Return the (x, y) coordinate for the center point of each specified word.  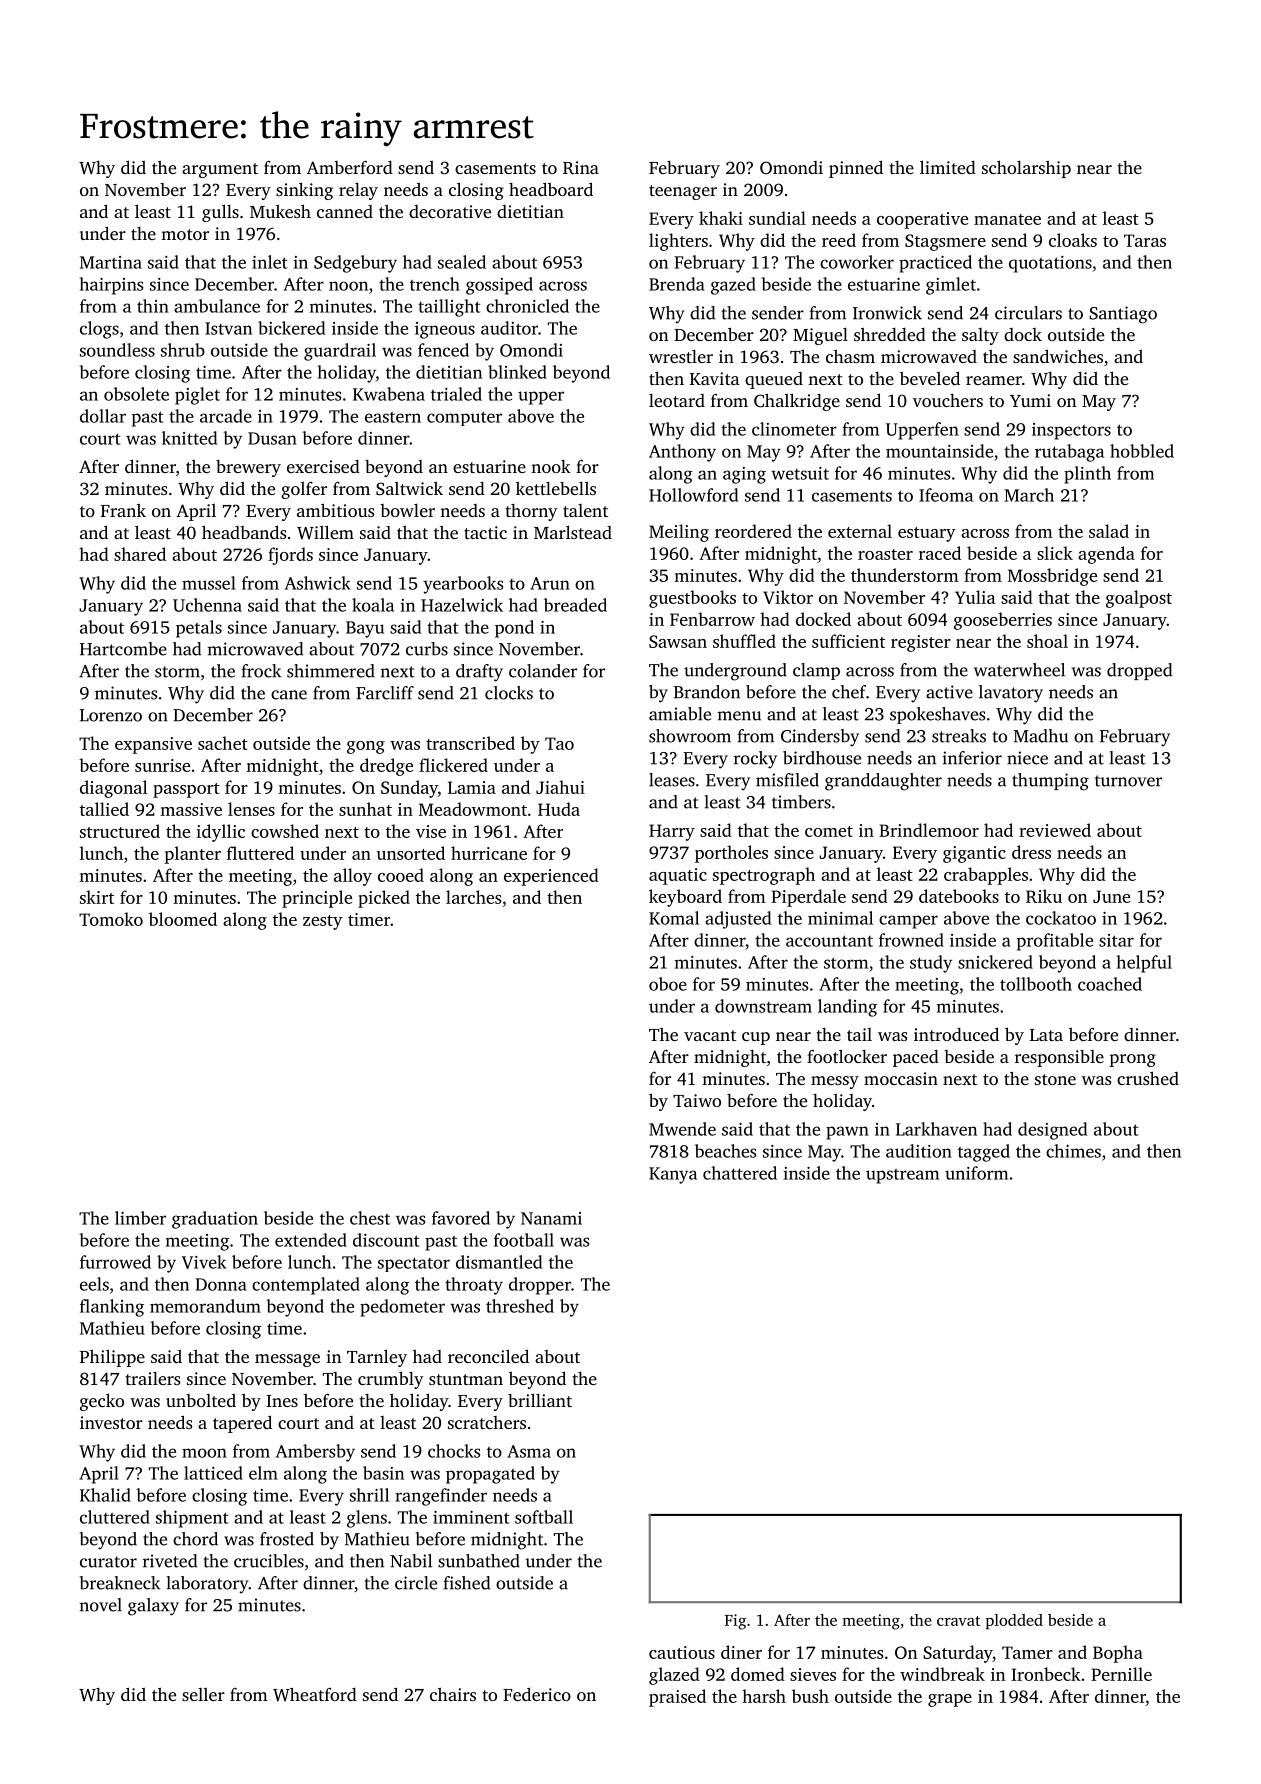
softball (544, 1517)
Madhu (1041, 736)
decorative (450, 211)
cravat (958, 1621)
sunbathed (479, 1561)
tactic (485, 532)
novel (100, 1605)
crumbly (390, 1380)
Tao (559, 743)
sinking (304, 191)
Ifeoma (946, 495)
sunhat (365, 809)
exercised (323, 466)
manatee (1007, 219)
